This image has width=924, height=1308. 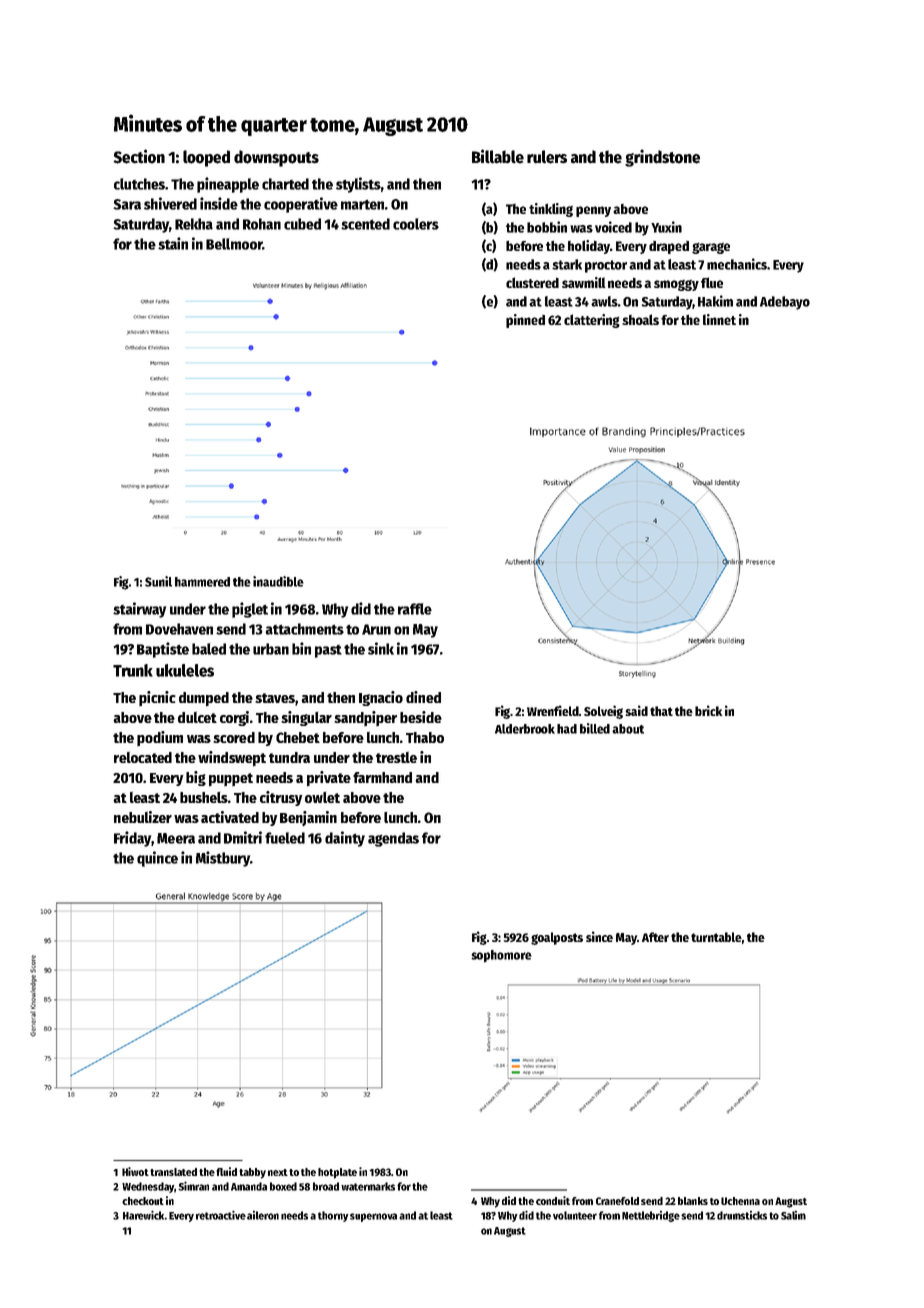 I want to click on linnet, so click(x=719, y=319).
